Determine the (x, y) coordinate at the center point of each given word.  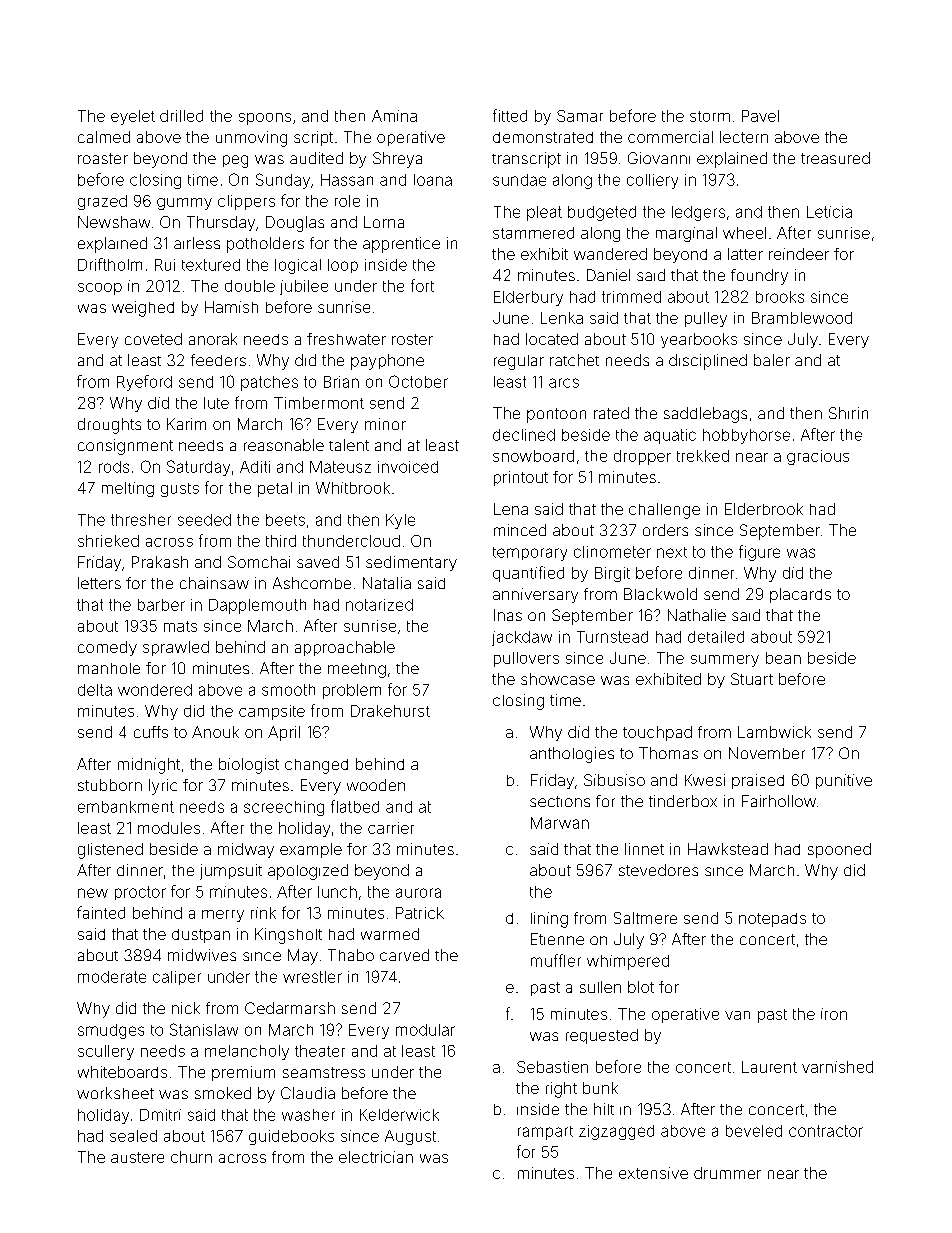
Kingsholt (288, 936)
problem (352, 691)
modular (425, 1030)
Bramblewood (802, 318)
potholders (265, 245)
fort (422, 285)
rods (114, 467)
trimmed (631, 297)
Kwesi (705, 780)
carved (404, 955)
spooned (839, 850)
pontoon (556, 415)
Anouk (215, 732)
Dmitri (160, 1115)
